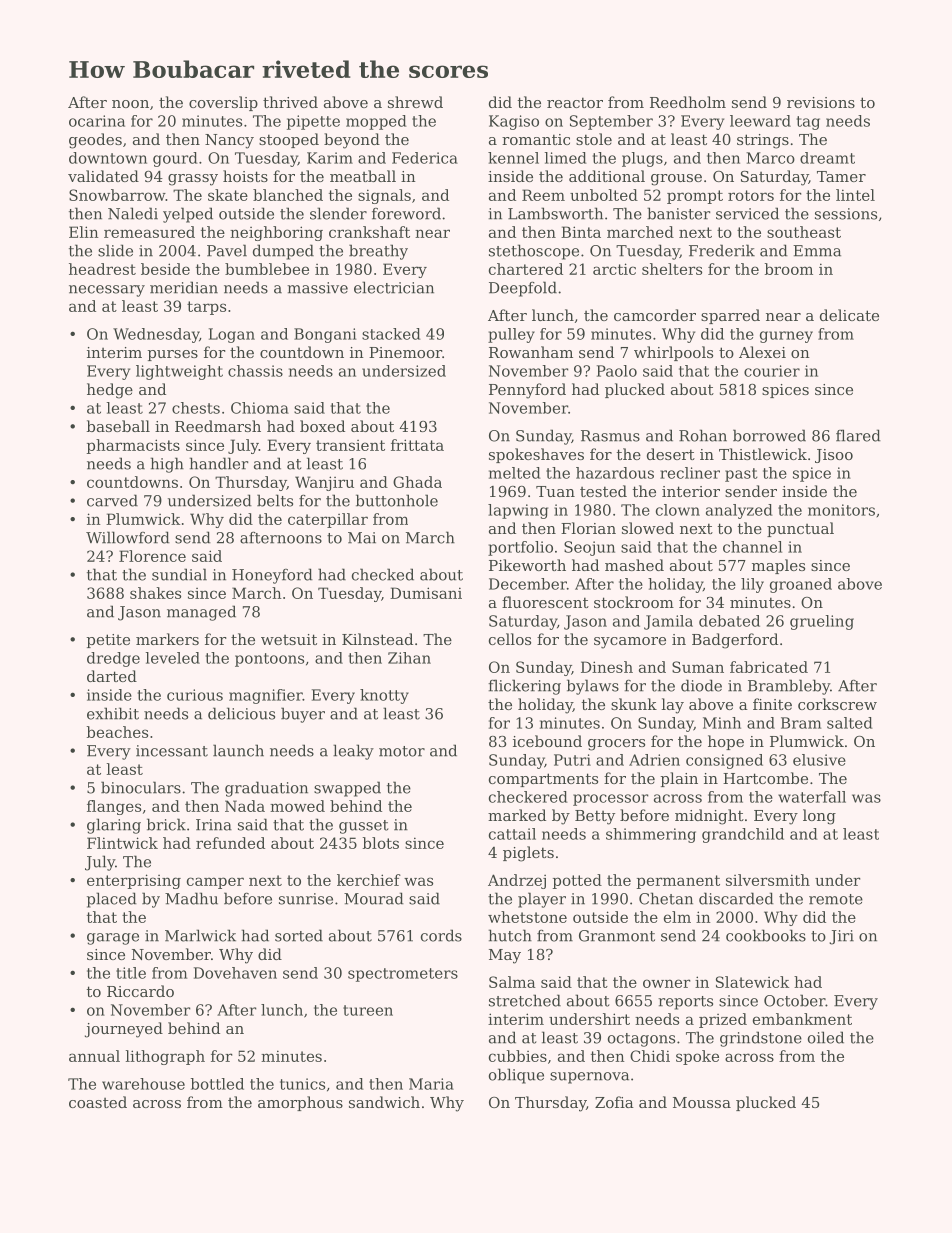  What do you see at coordinates (402, 751) in the screenshot?
I see `motor` at bounding box center [402, 751].
